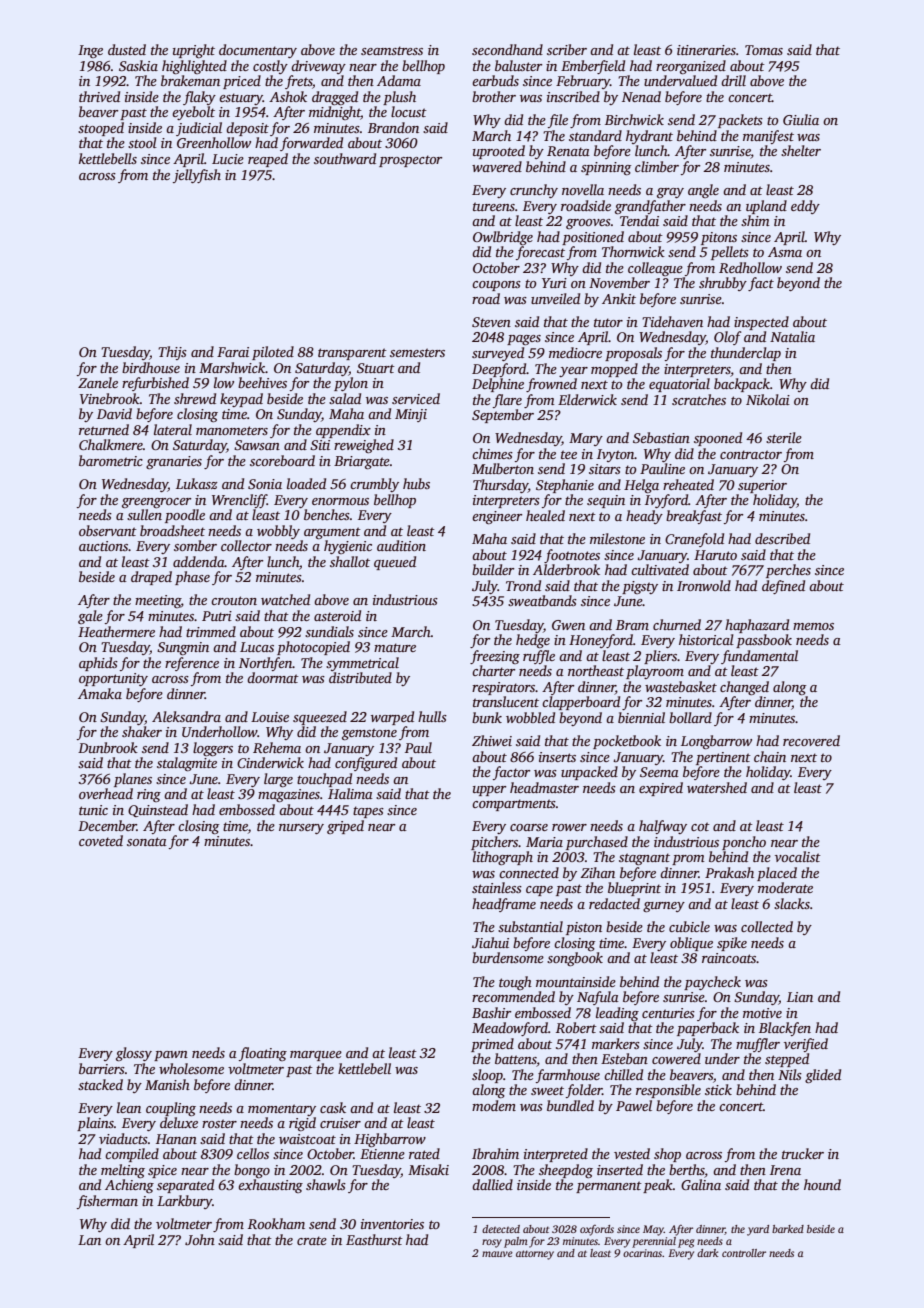  I want to click on reaped, so click(268, 160).
